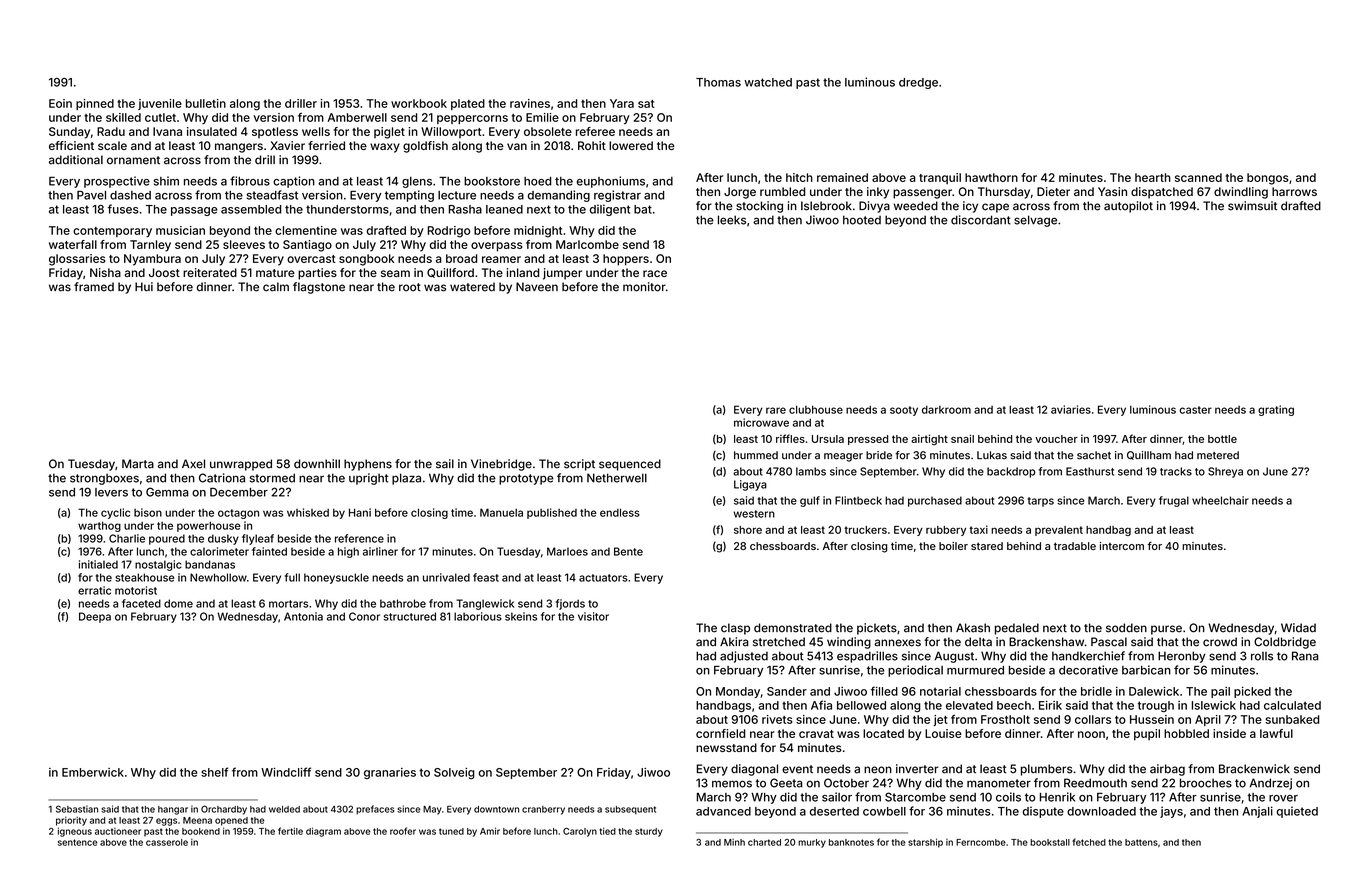 This image has height=887, width=1372. What do you see at coordinates (1276, 410) in the image?
I see `grating` at bounding box center [1276, 410].
